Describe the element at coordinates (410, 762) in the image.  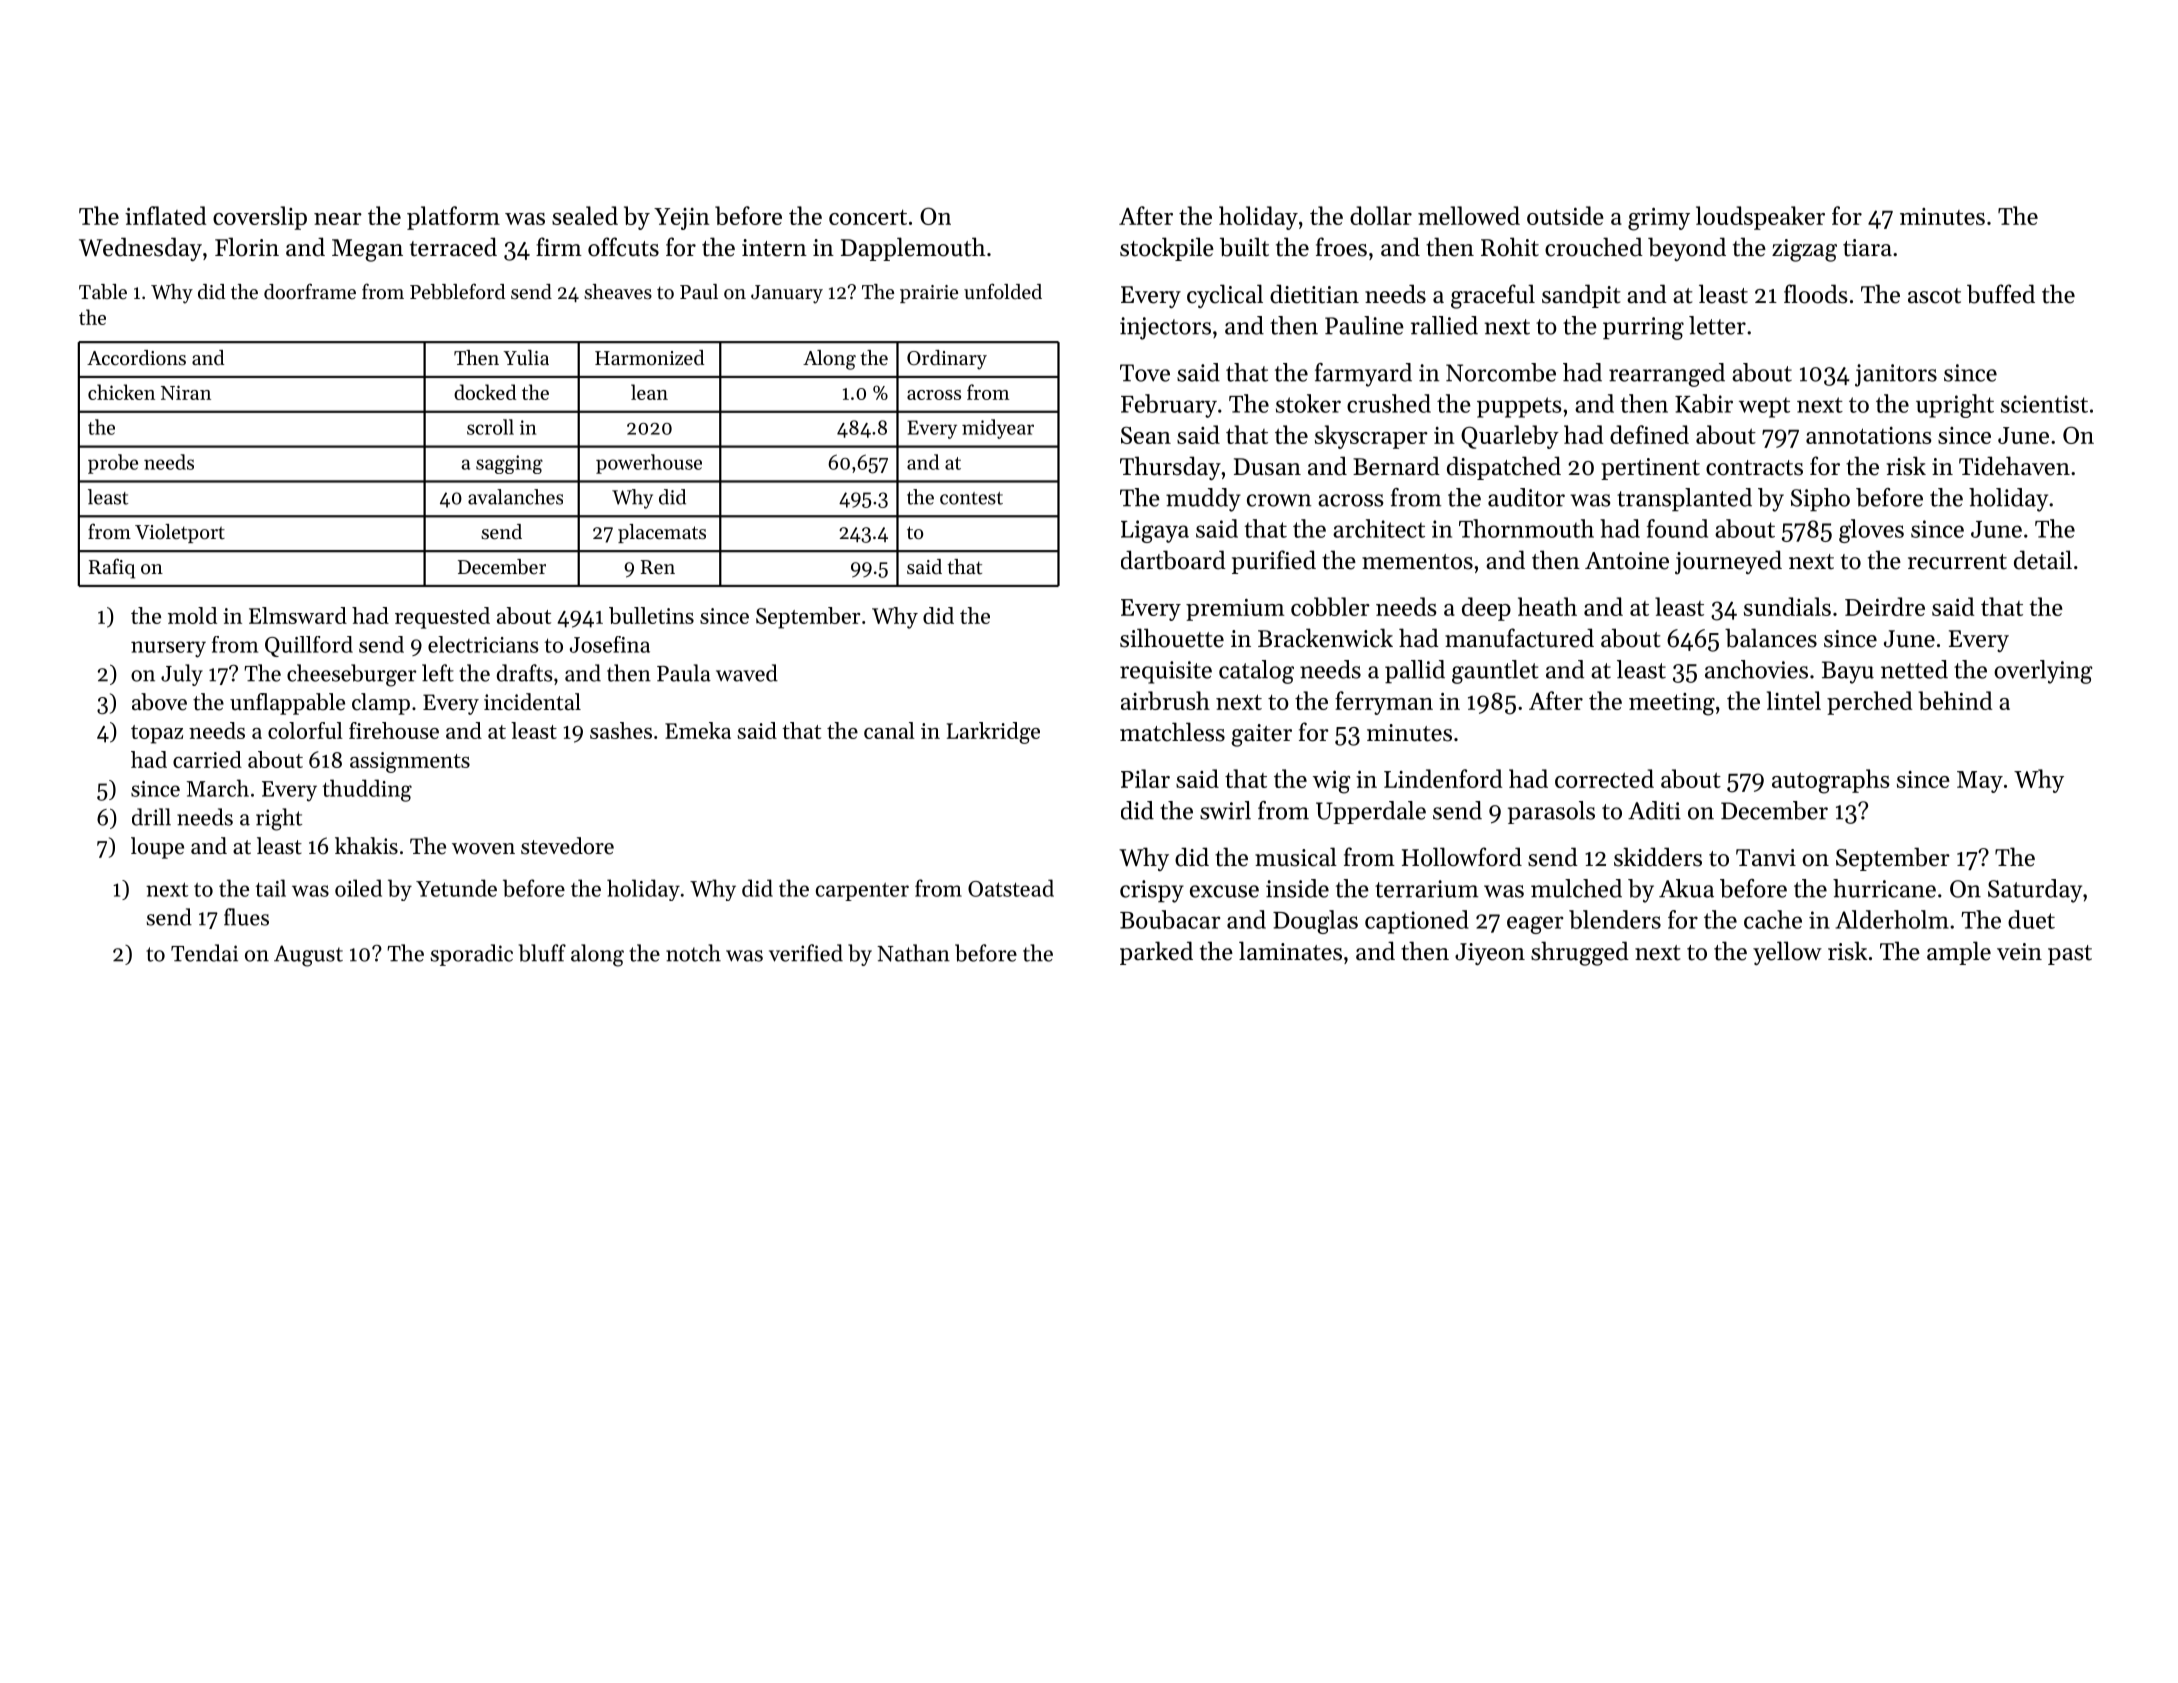
I see `assignments` at that location.
